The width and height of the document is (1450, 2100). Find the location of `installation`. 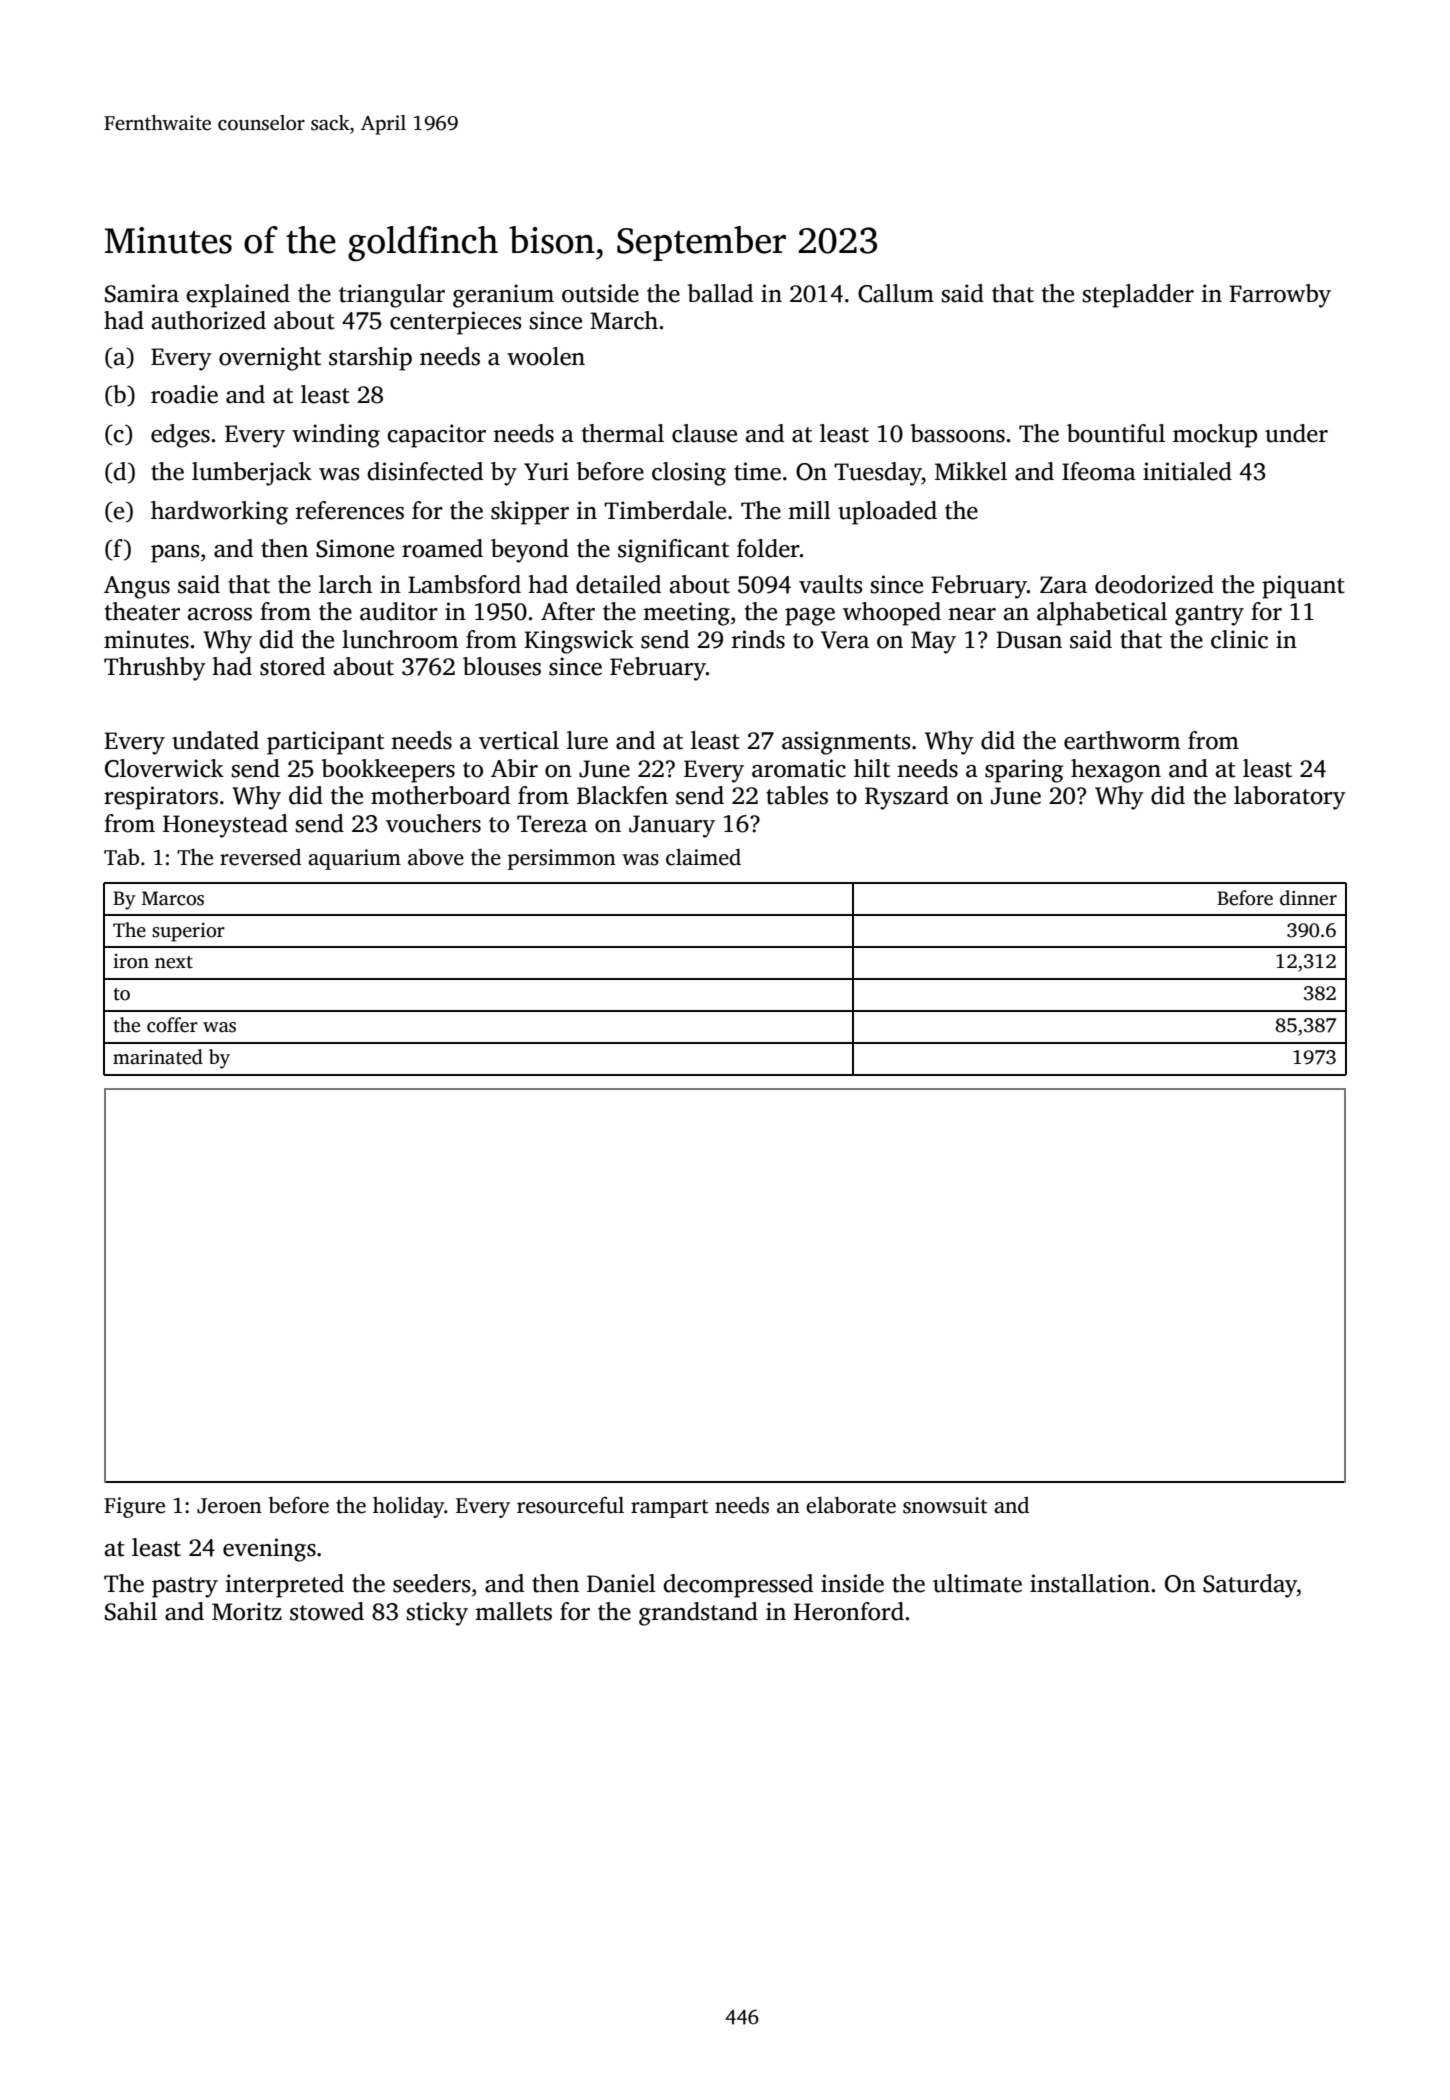

installation is located at coordinates (1090, 1583).
